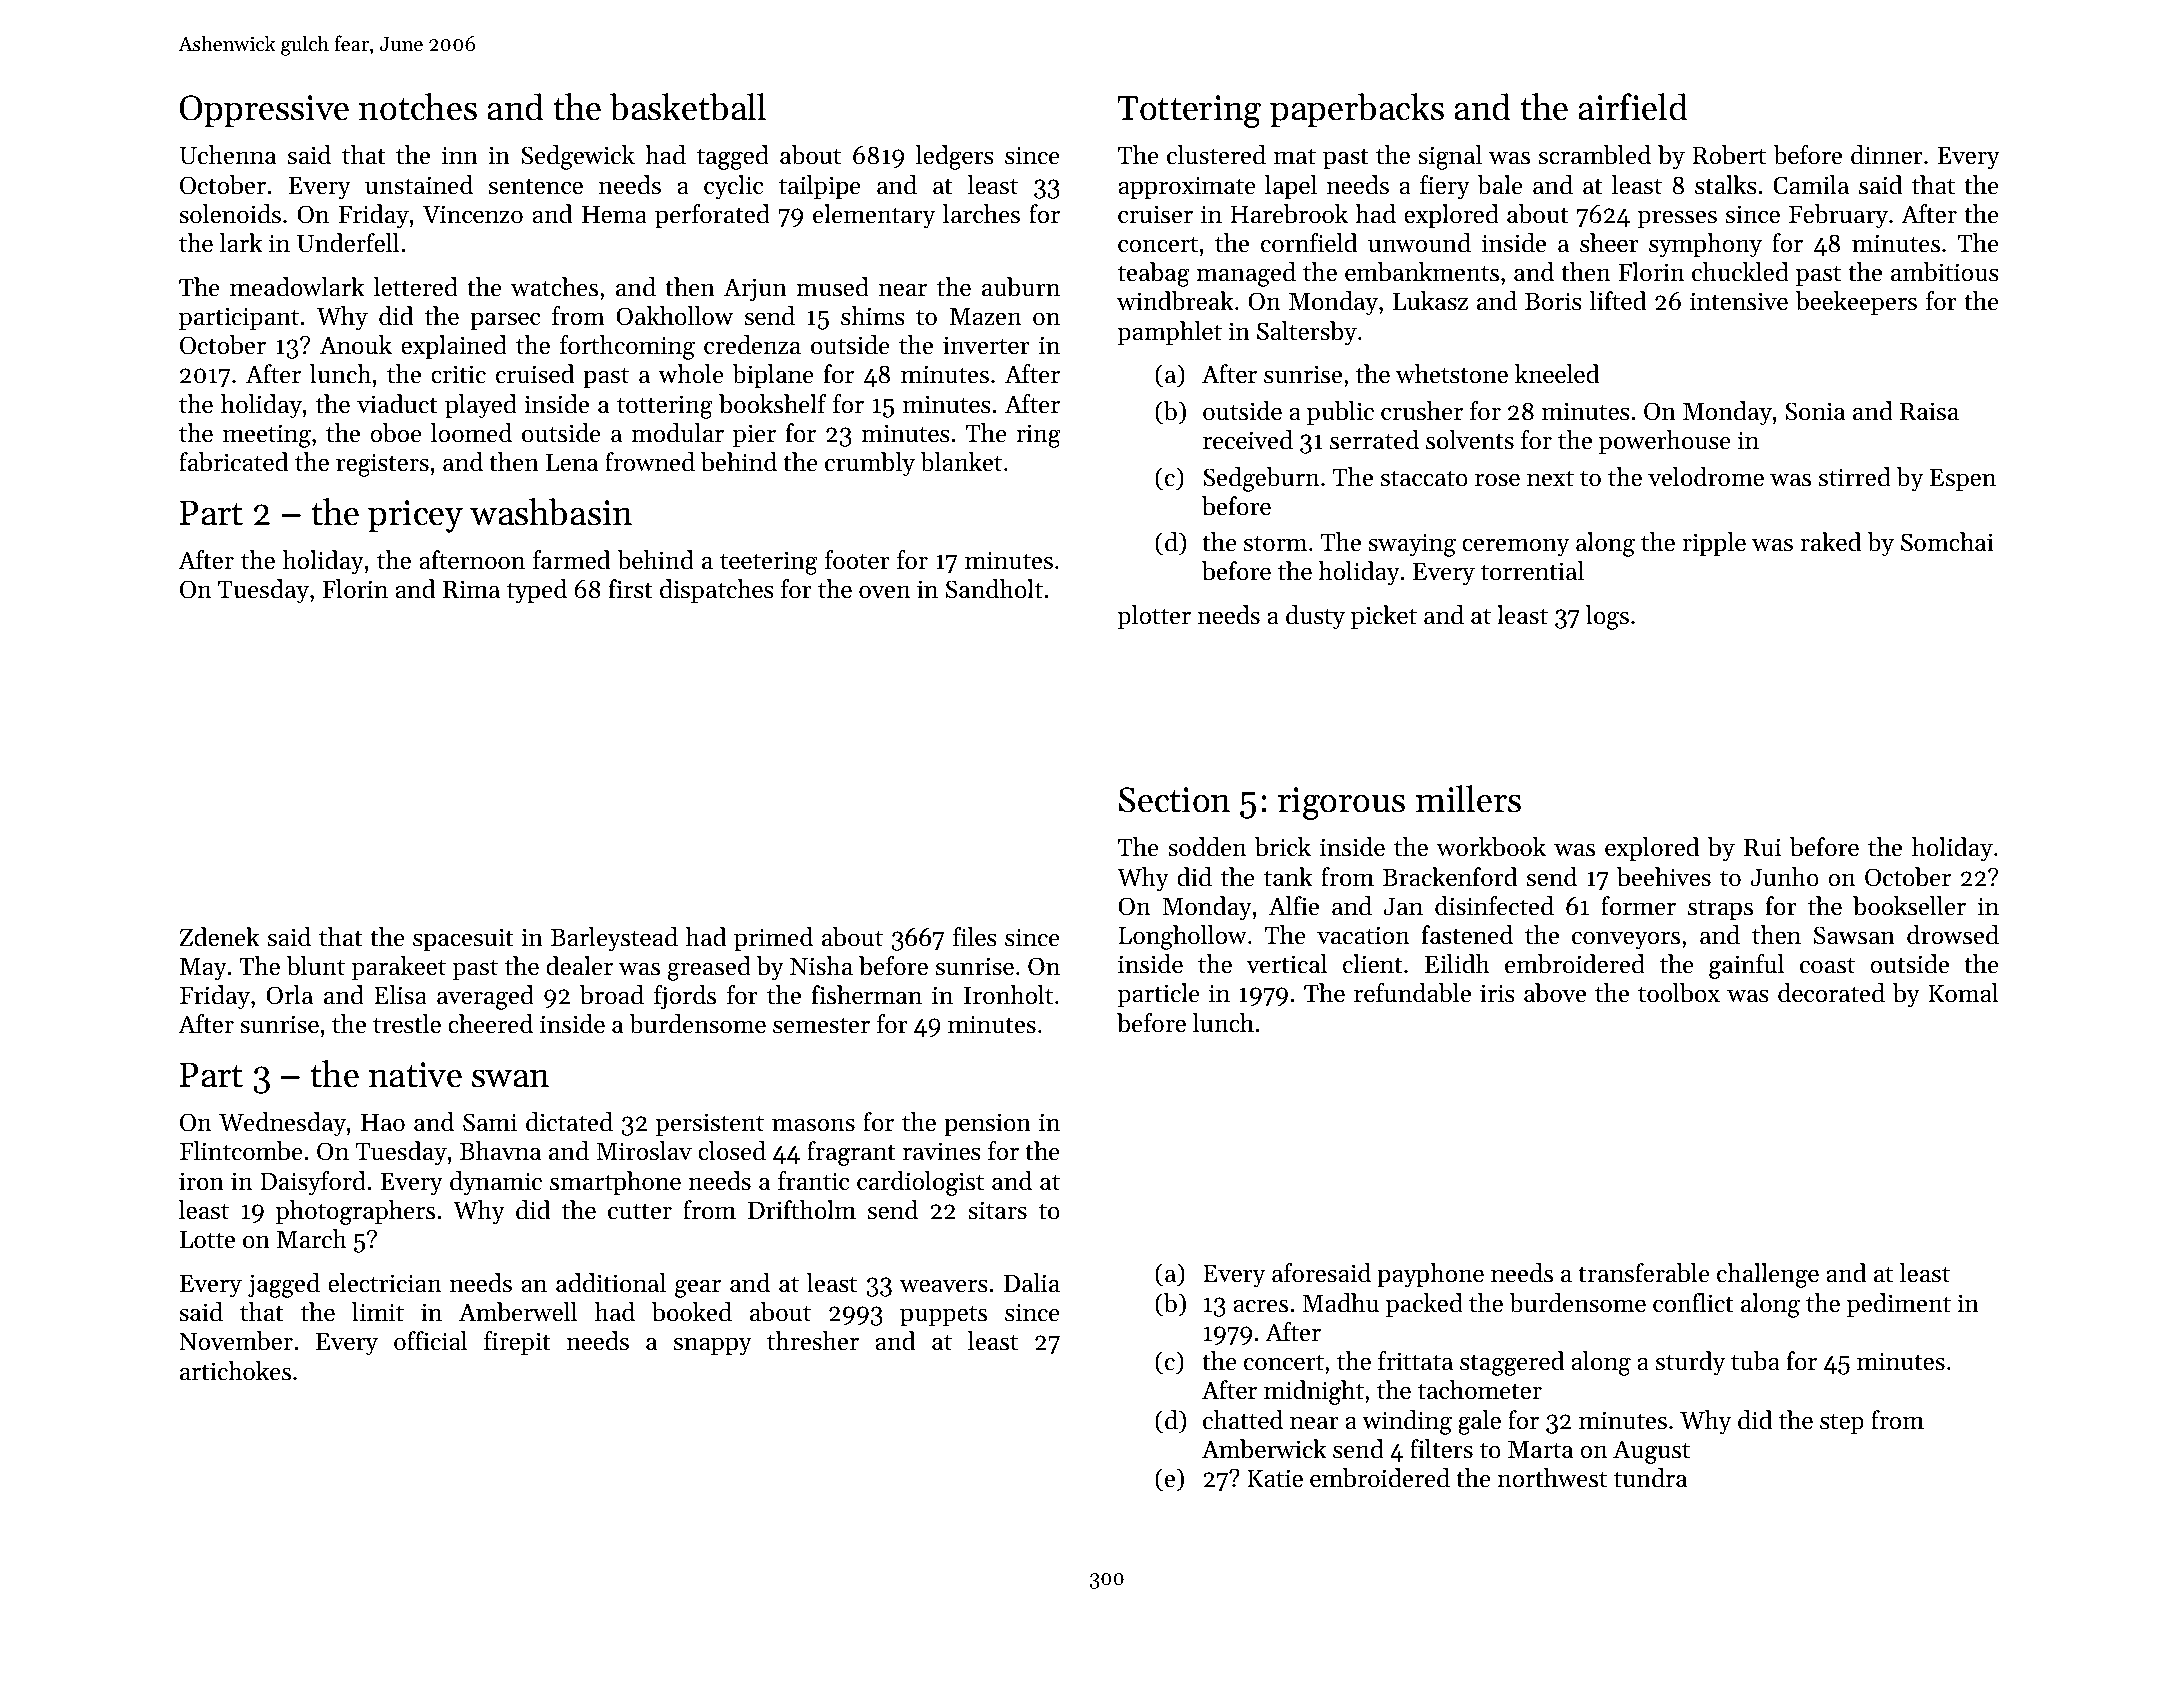  I want to click on Somchai, so click(1947, 542).
